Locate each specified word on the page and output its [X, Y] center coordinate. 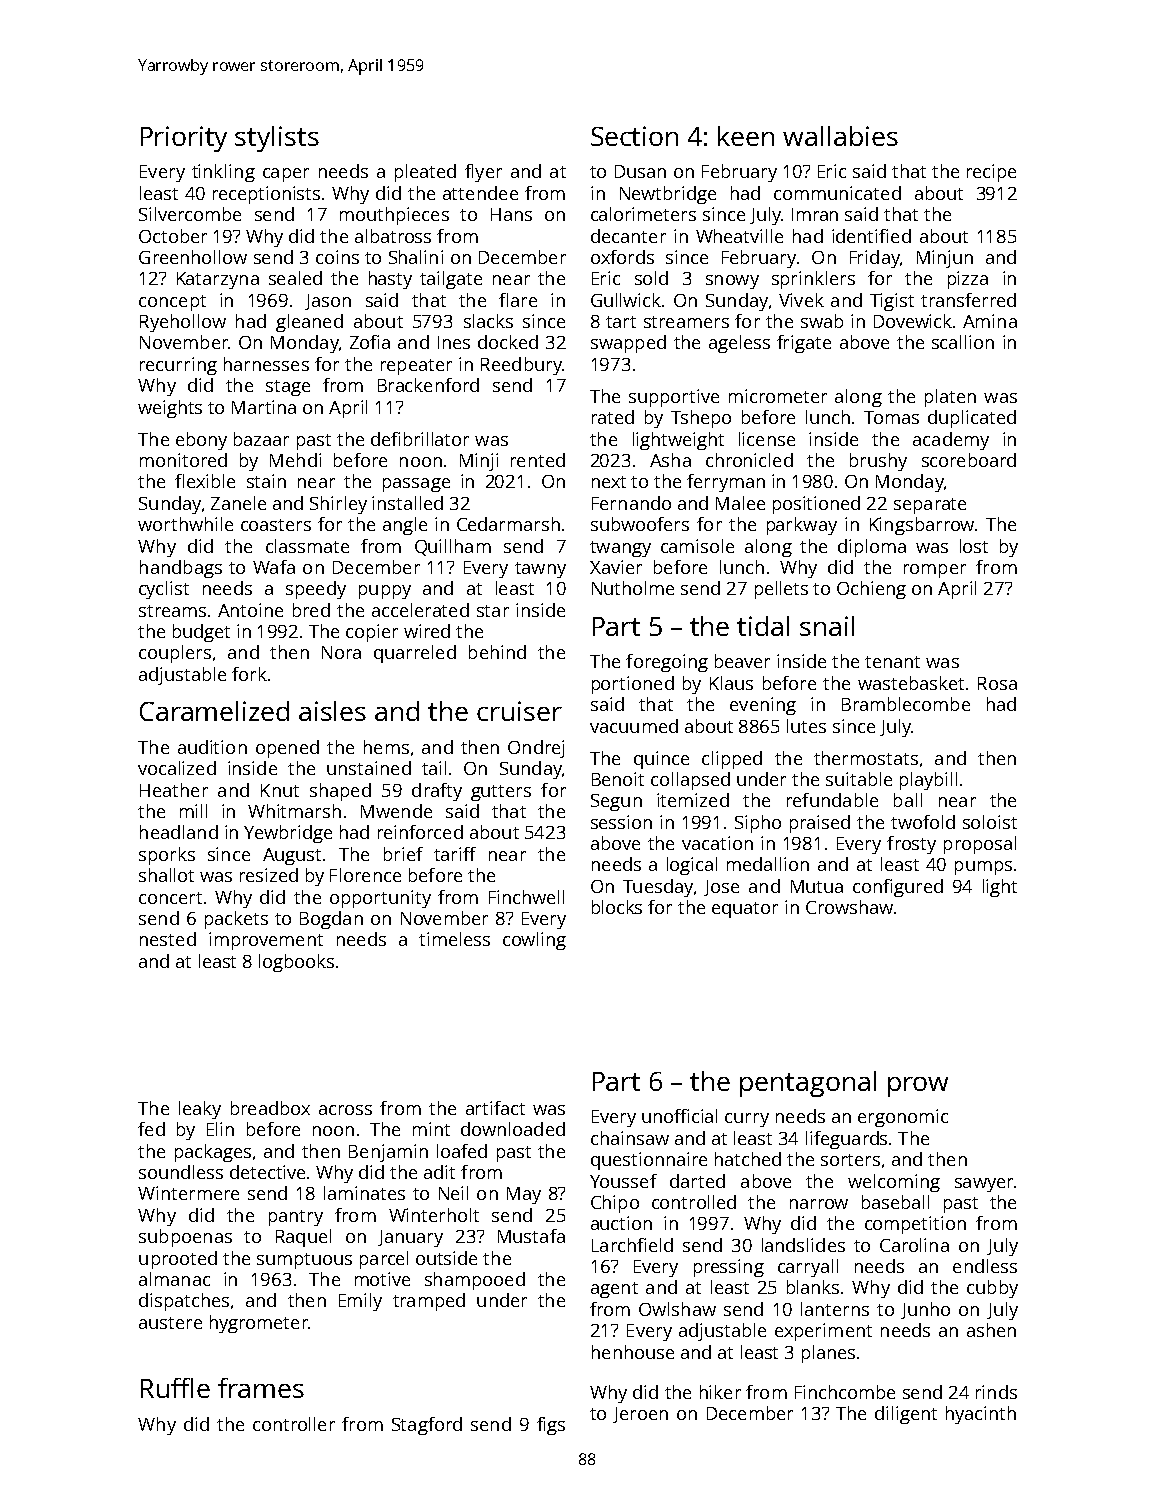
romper [935, 571]
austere [170, 1323]
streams [172, 611]
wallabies [840, 136]
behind [497, 652]
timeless [454, 939]
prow [918, 1087]
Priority [184, 139]
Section [634, 136]
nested [168, 939]
